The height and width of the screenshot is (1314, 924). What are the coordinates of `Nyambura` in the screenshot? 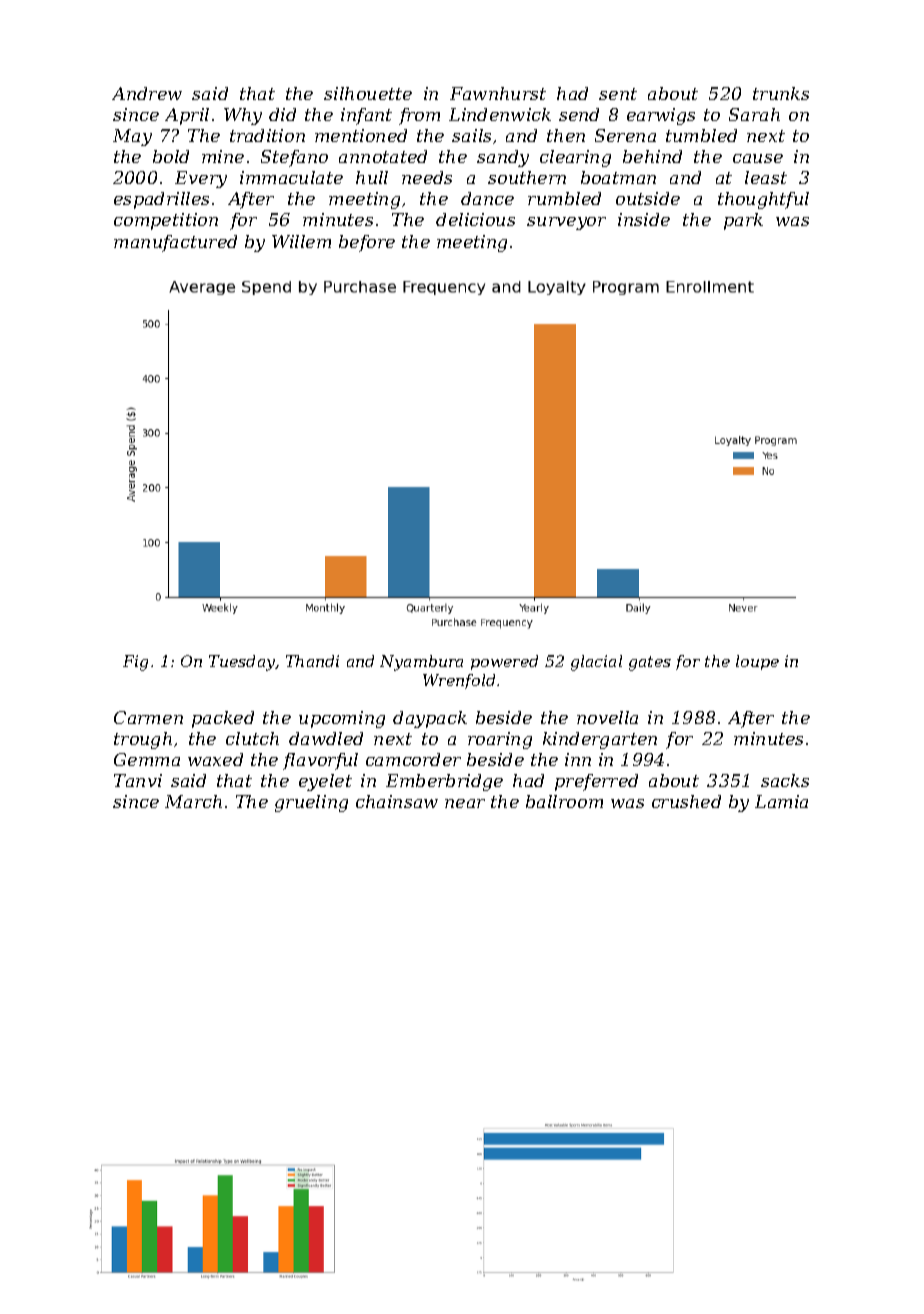 It's located at (421, 663).
